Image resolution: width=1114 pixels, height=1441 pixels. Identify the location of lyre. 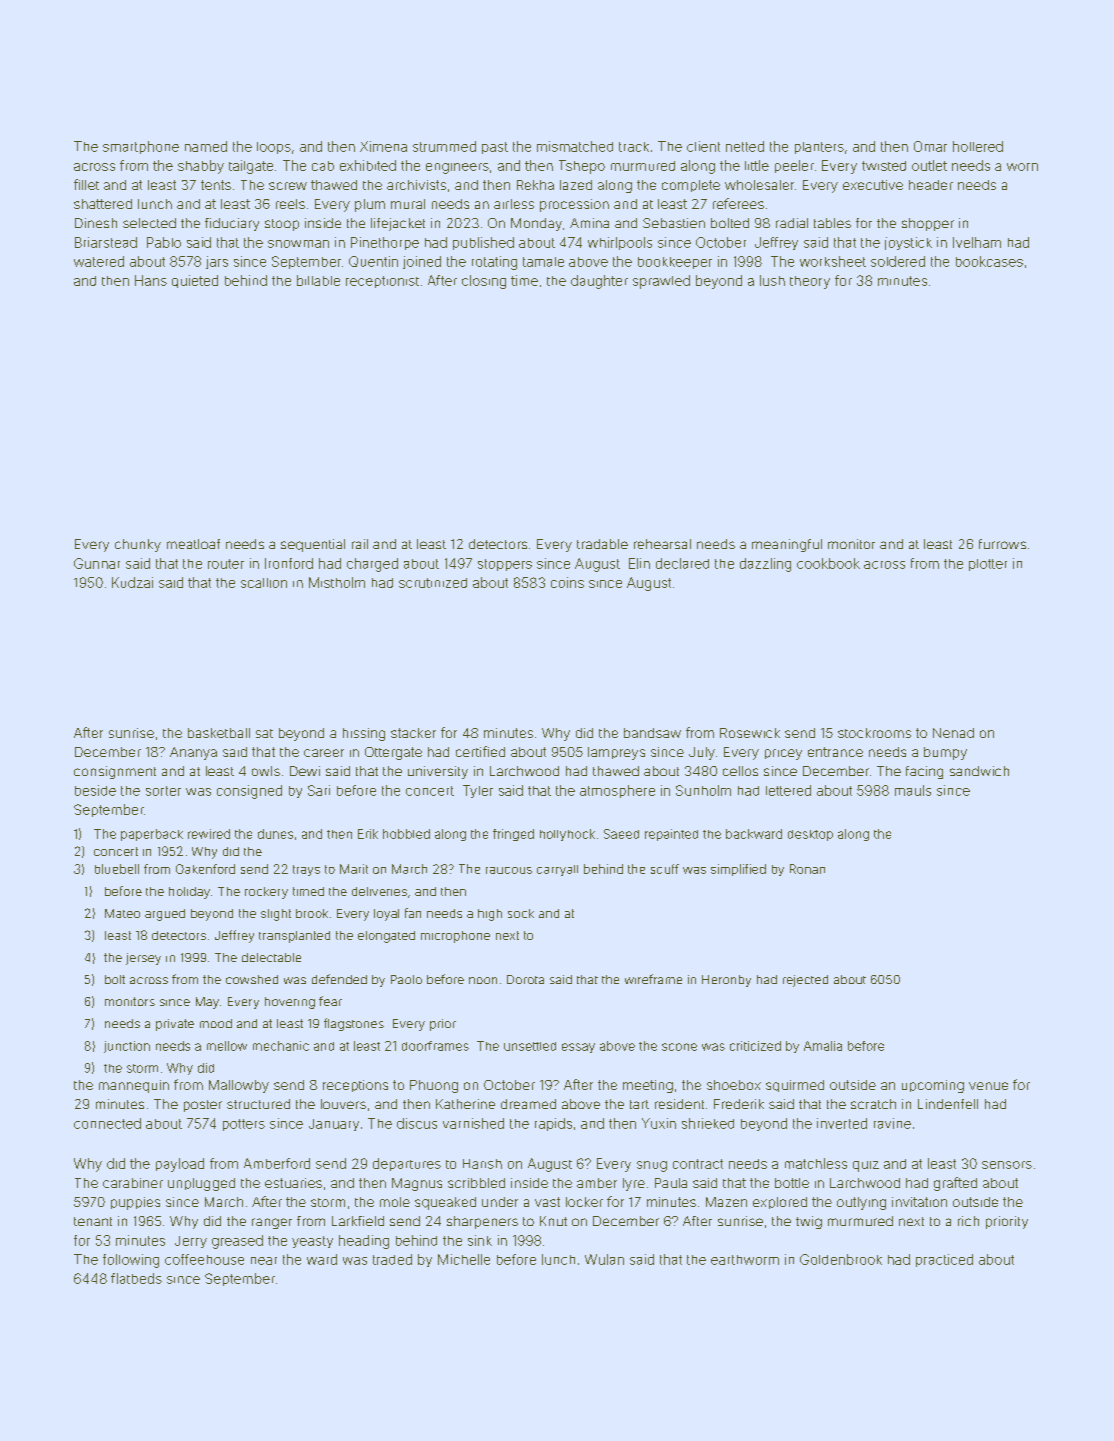
(634, 1184).
